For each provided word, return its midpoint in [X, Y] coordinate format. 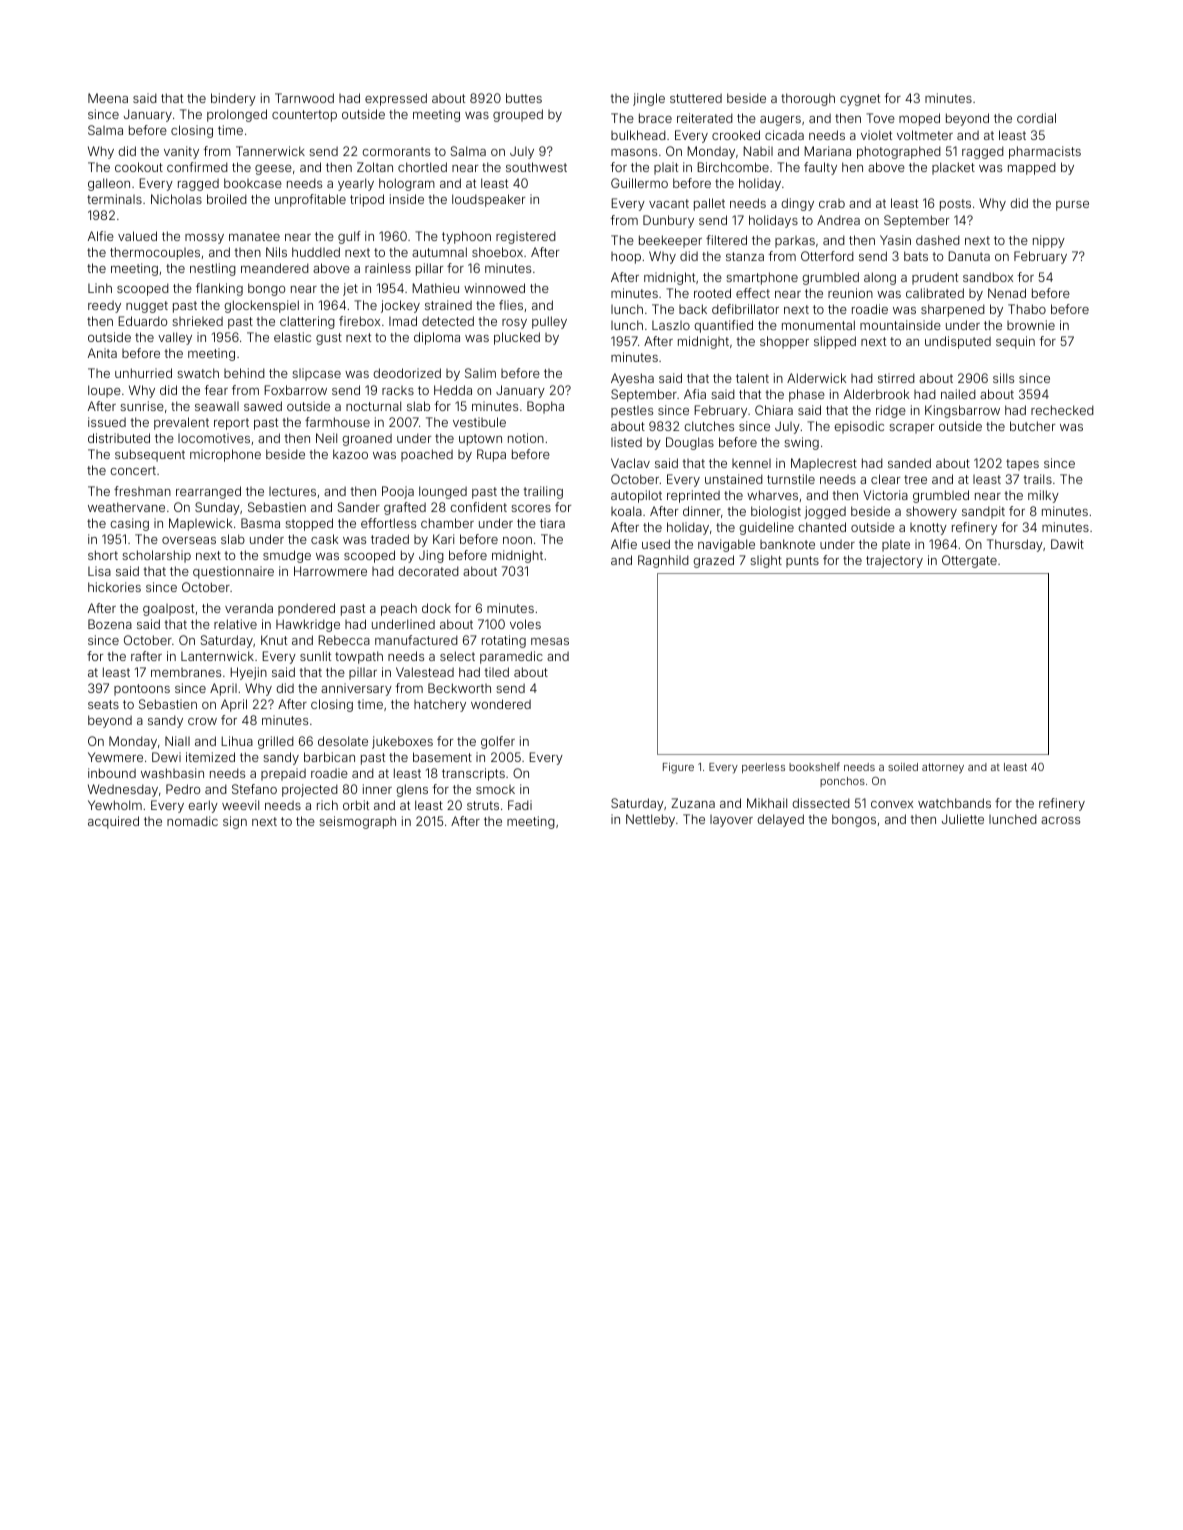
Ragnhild [663, 561]
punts [802, 562]
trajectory [894, 561]
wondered [501, 704]
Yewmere [115, 757]
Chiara [774, 410]
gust [329, 339]
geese [273, 170]
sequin [1015, 342]
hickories [114, 587]
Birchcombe [733, 167]
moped [919, 119]
